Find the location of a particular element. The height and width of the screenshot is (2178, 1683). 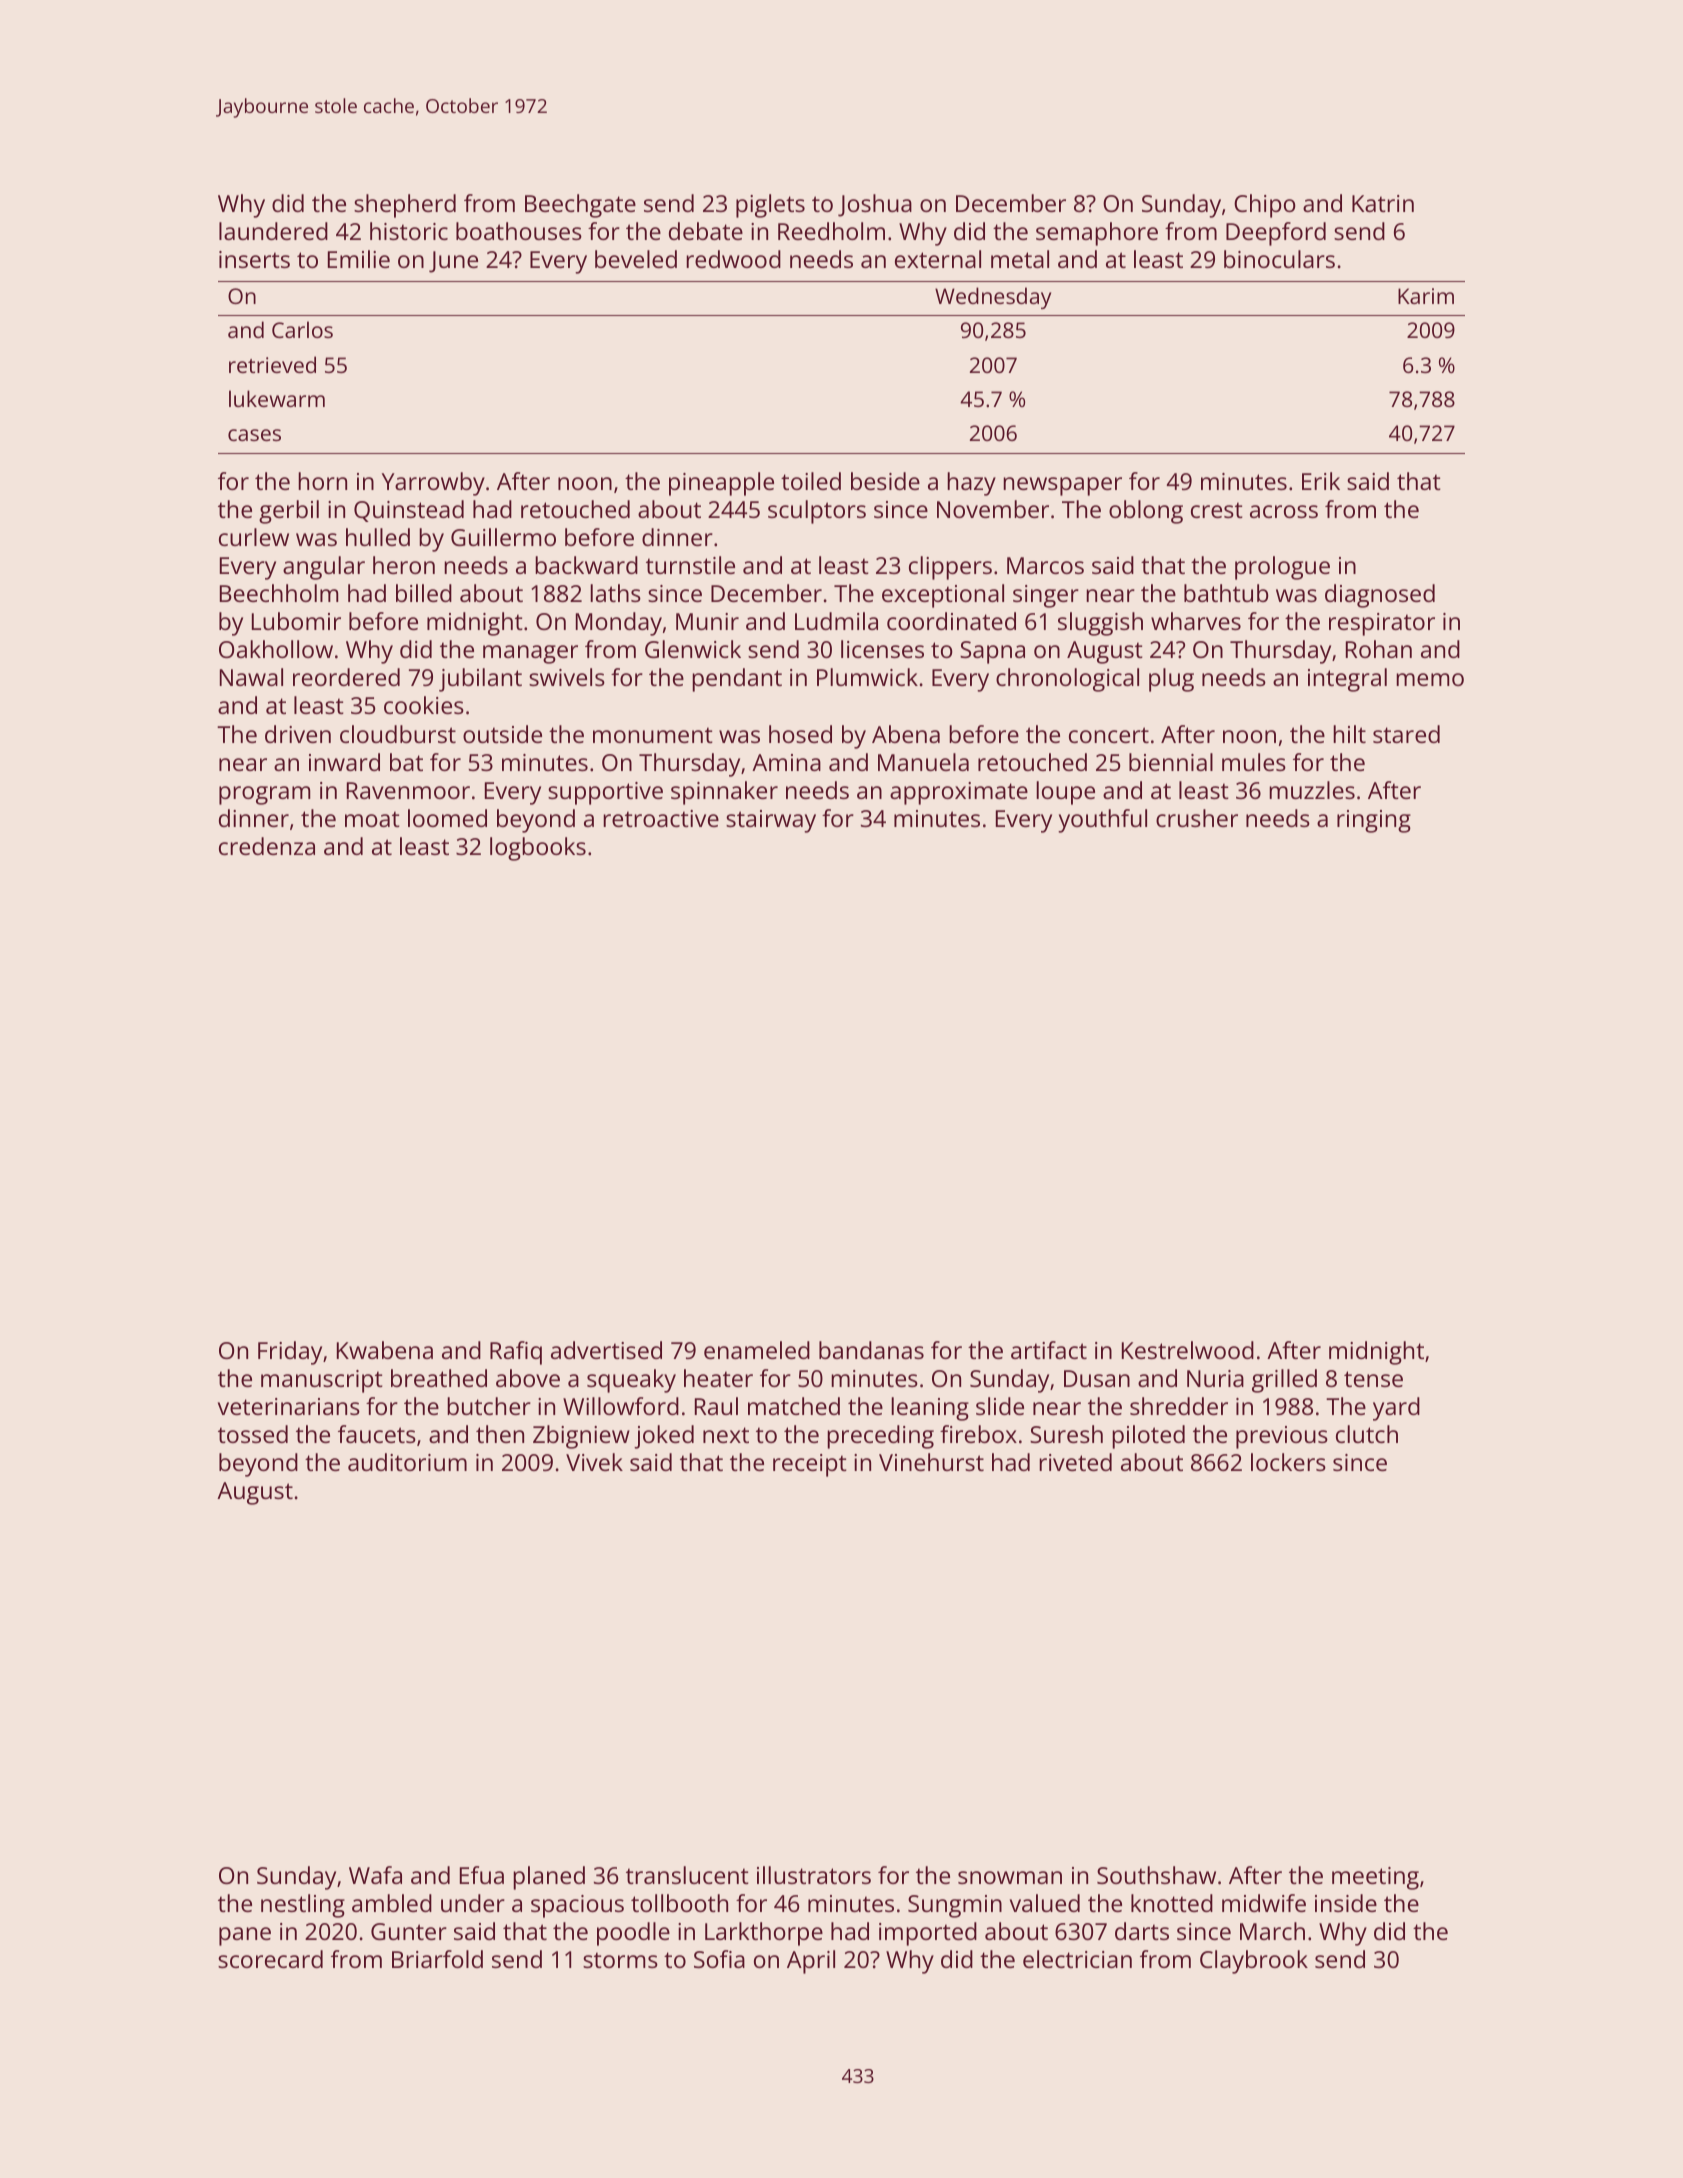

Briarfold is located at coordinates (437, 1959).
